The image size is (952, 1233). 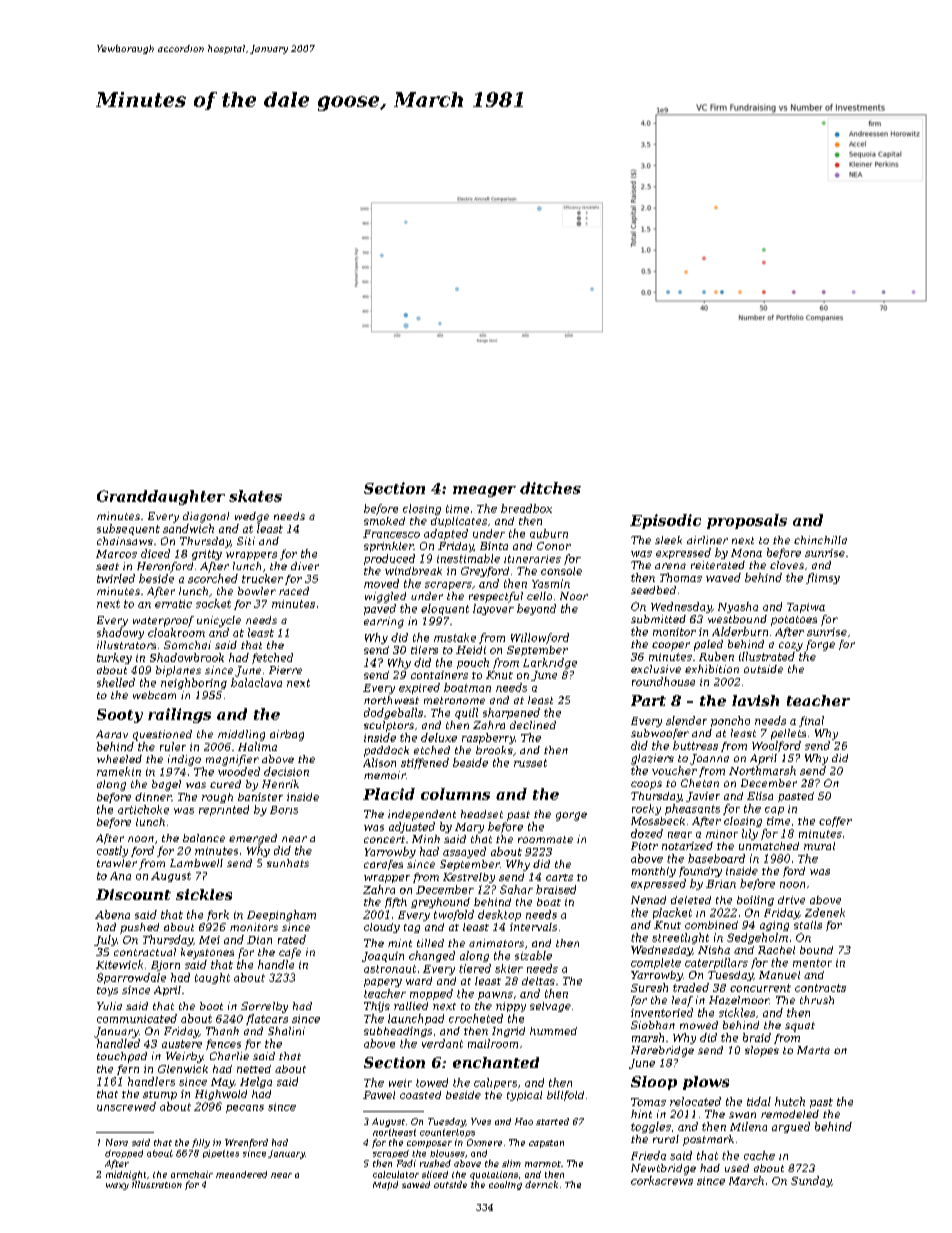 I want to click on braid, so click(x=757, y=1037).
